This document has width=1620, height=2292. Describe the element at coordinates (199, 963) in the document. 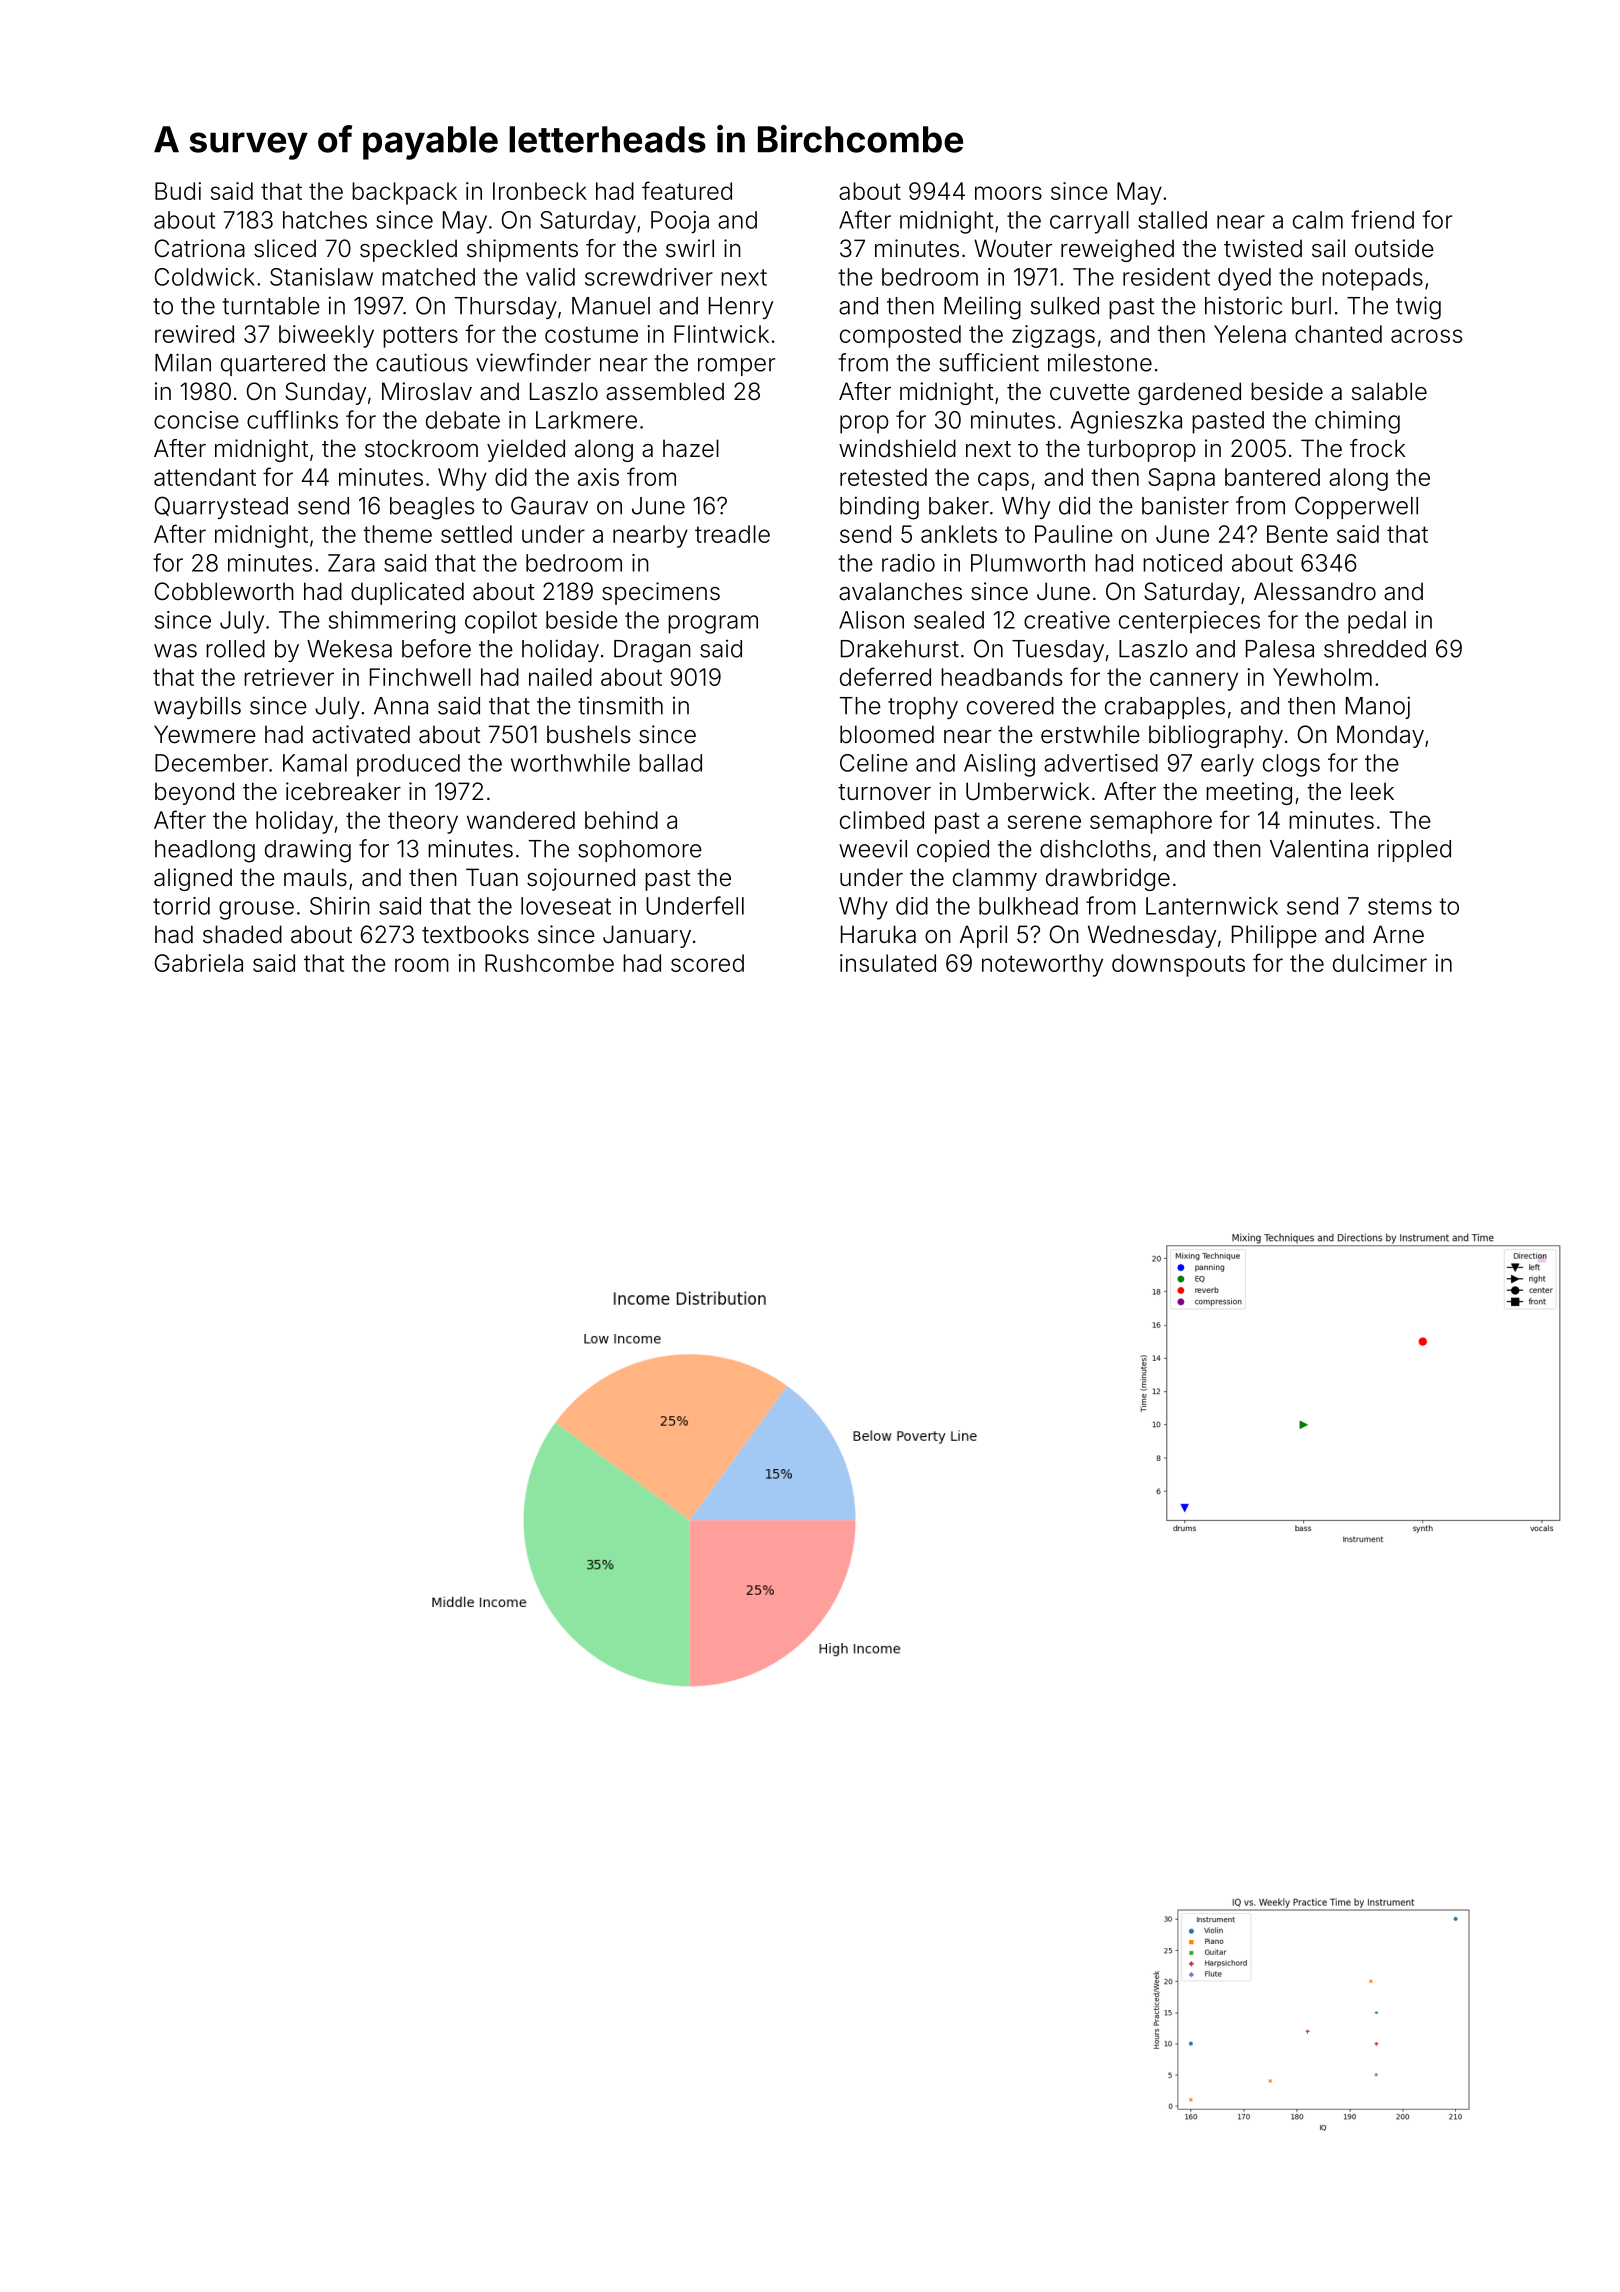

I see `Gabriela` at that location.
